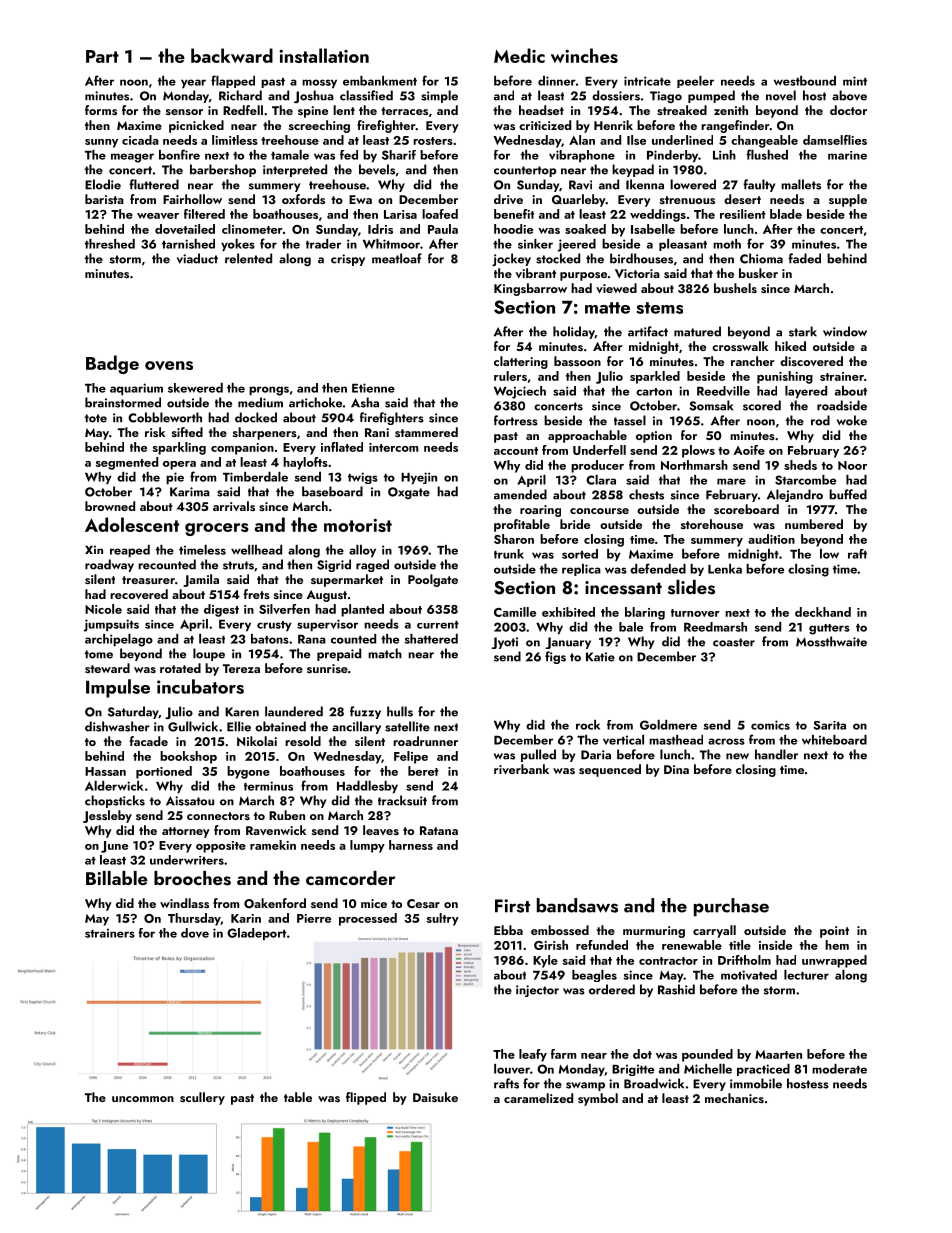 The image size is (952, 1233). I want to click on bushels, so click(735, 288).
